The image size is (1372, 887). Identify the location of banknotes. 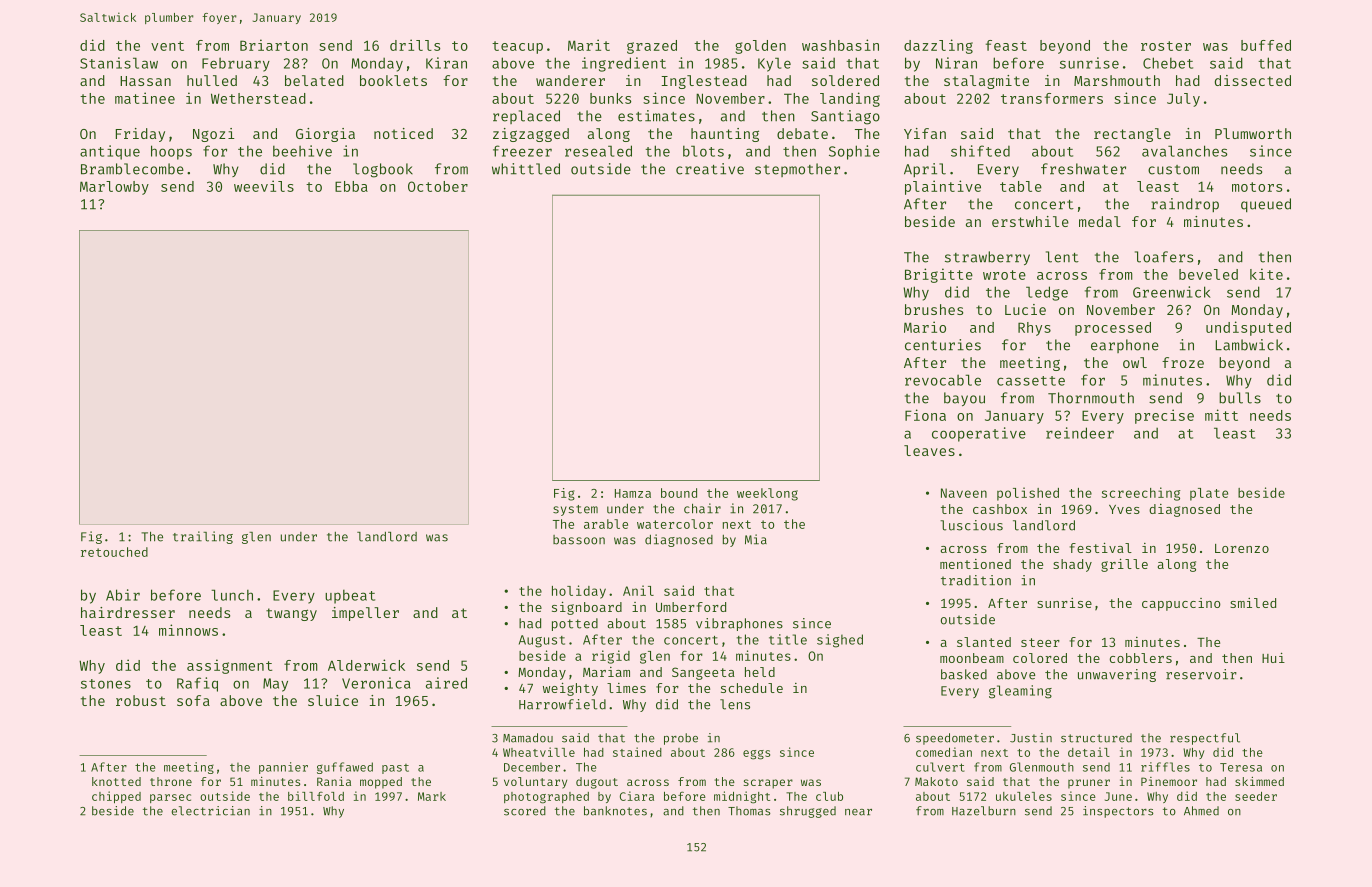
(615, 811).
